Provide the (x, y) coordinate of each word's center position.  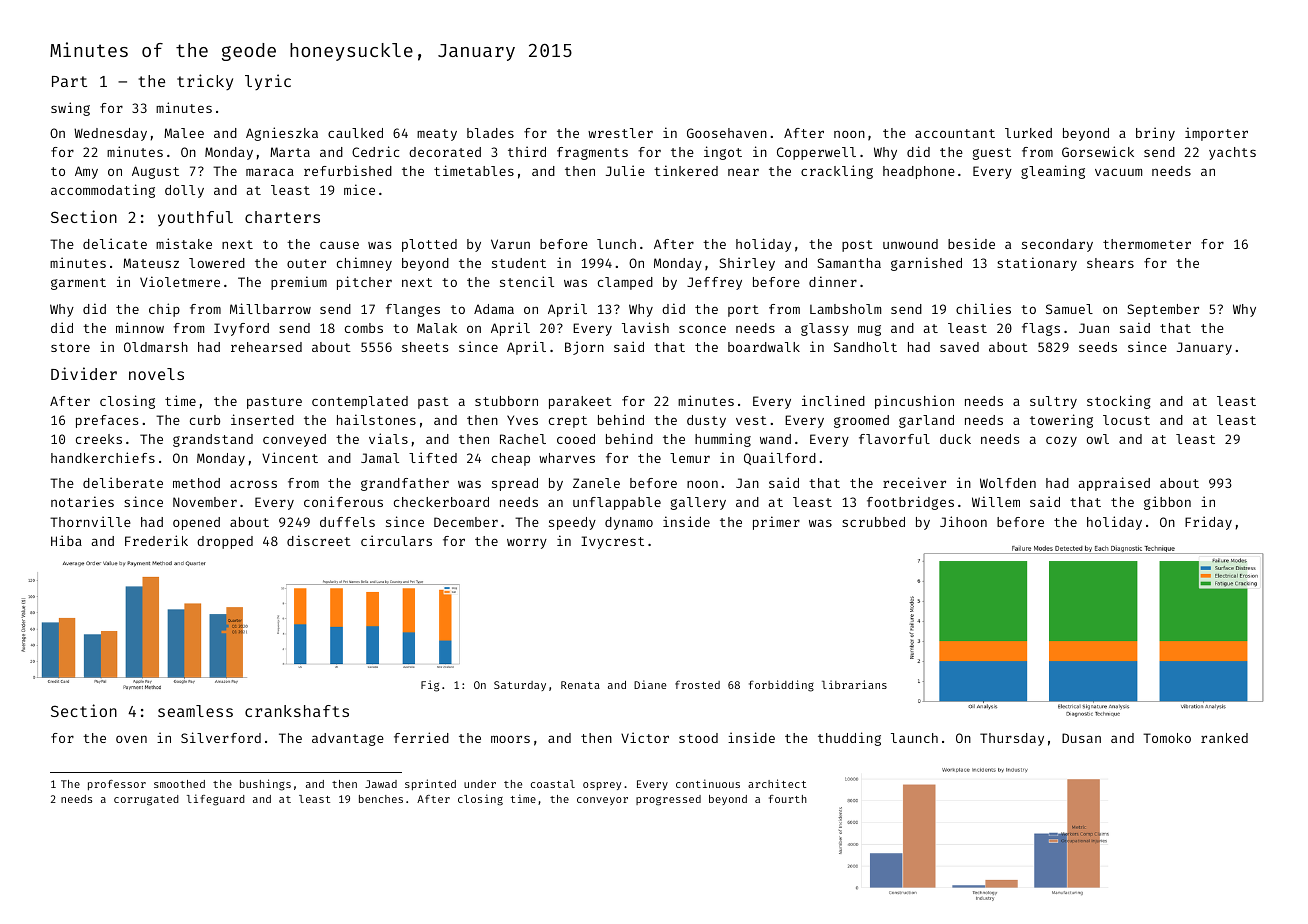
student (519, 263)
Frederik (156, 540)
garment (78, 284)
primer (776, 523)
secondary (1057, 245)
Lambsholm (845, 309)
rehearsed (266, 347)
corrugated (146, 800)
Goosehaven (727, 133)
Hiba (66, 540)
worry (527, 543)
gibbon (1167, 503)
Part (69, 81)
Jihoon (963, 521)
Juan (1094, 328)
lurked (1028, 133)
